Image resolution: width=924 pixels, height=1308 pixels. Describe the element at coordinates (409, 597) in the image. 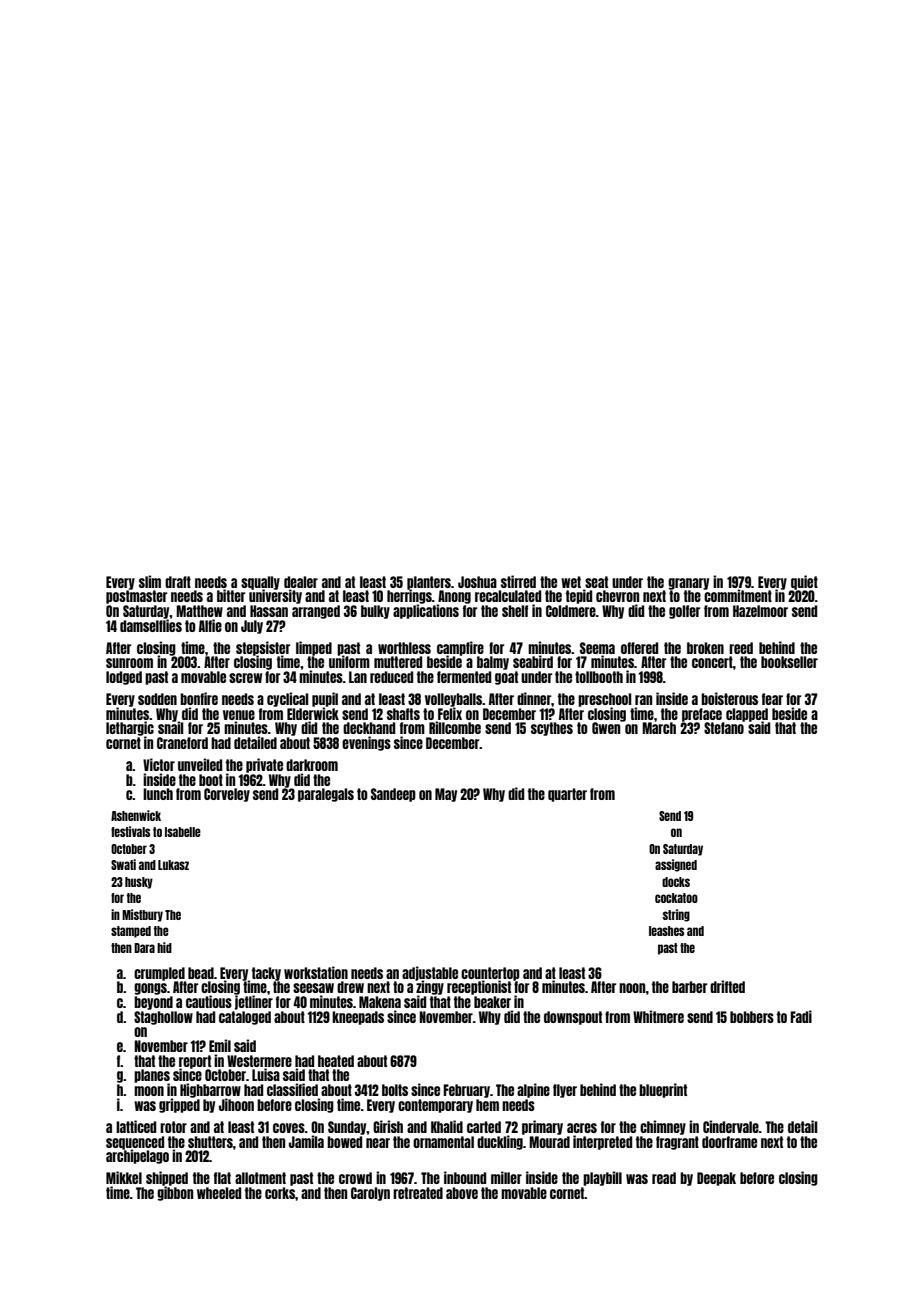

I see `herrings` at that location.
